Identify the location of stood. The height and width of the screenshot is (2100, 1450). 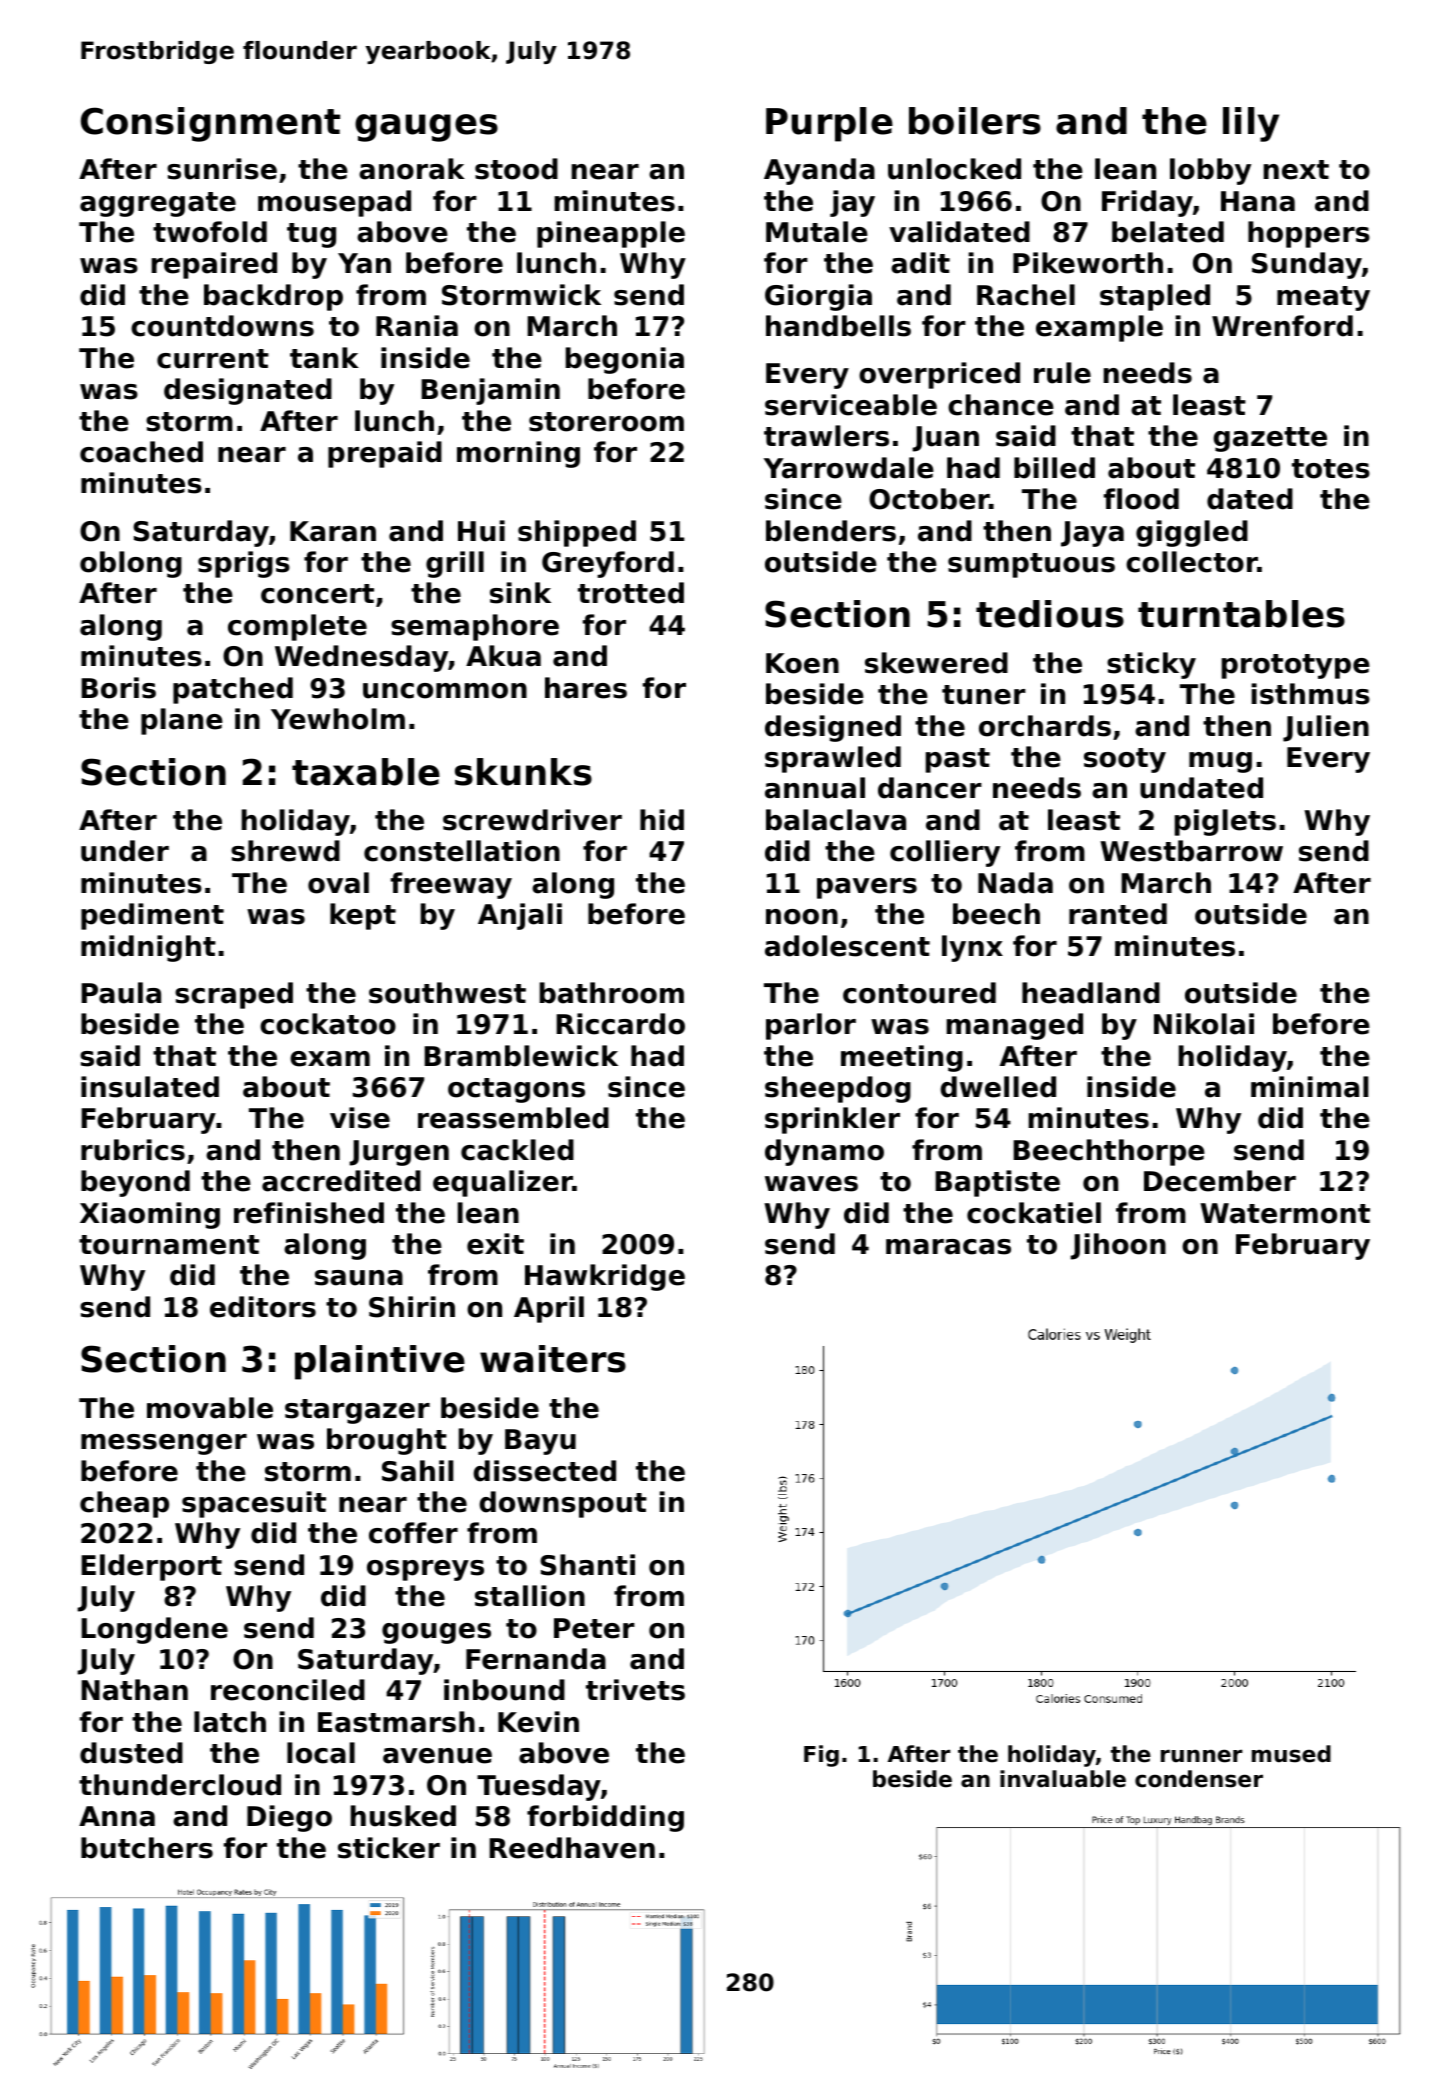
(516, 169).
